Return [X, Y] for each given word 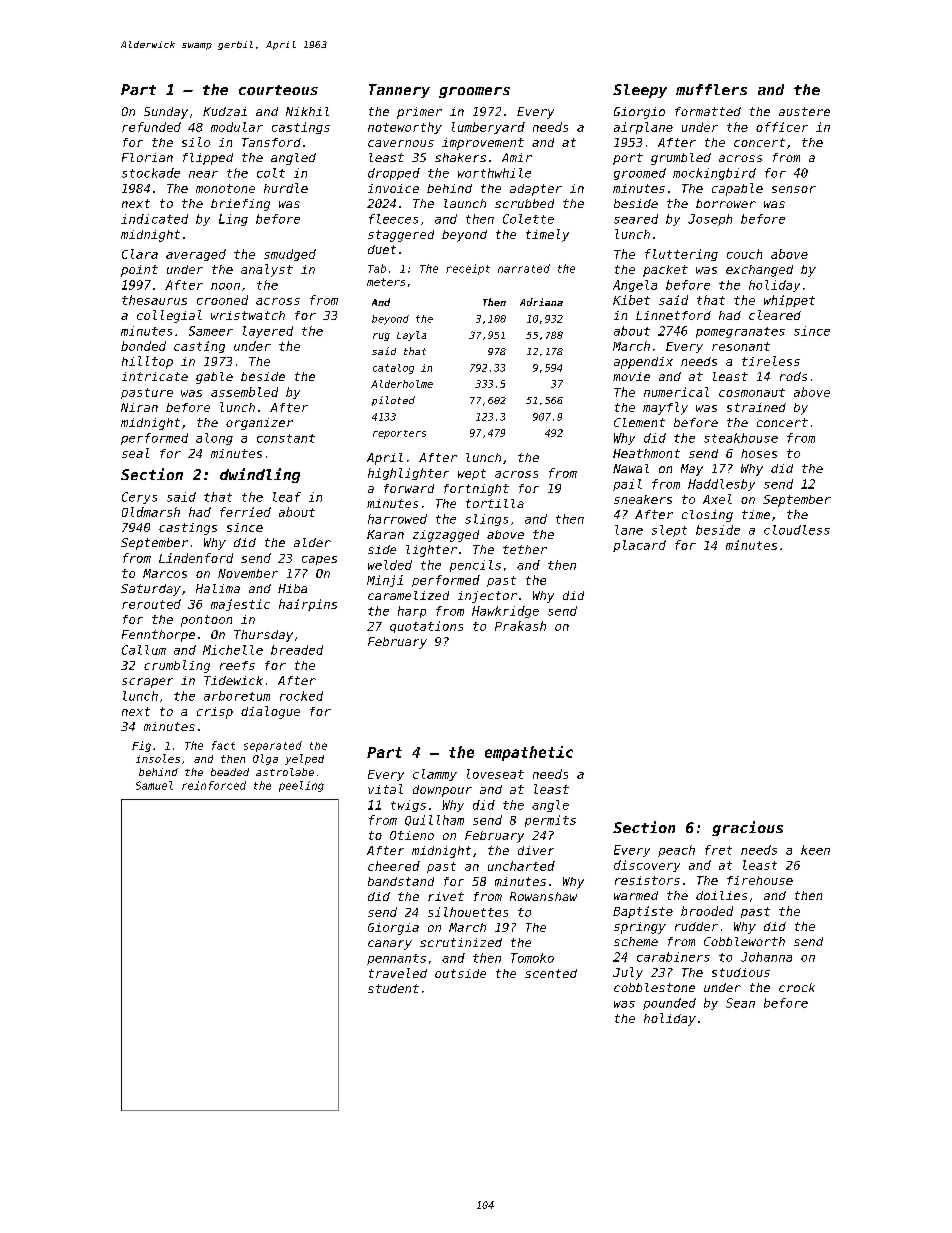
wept [472, 474]
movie [631, 376]
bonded [143, 346]
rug [381, 337]
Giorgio [639, 113]
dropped [394, 174]
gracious [747, 828]
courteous [278, 90]
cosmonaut [752, 392]
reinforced [214, 785]
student [393, 988]
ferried [245, 512]
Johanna [766, 957]
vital [385, 789]
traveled [398, 973]
